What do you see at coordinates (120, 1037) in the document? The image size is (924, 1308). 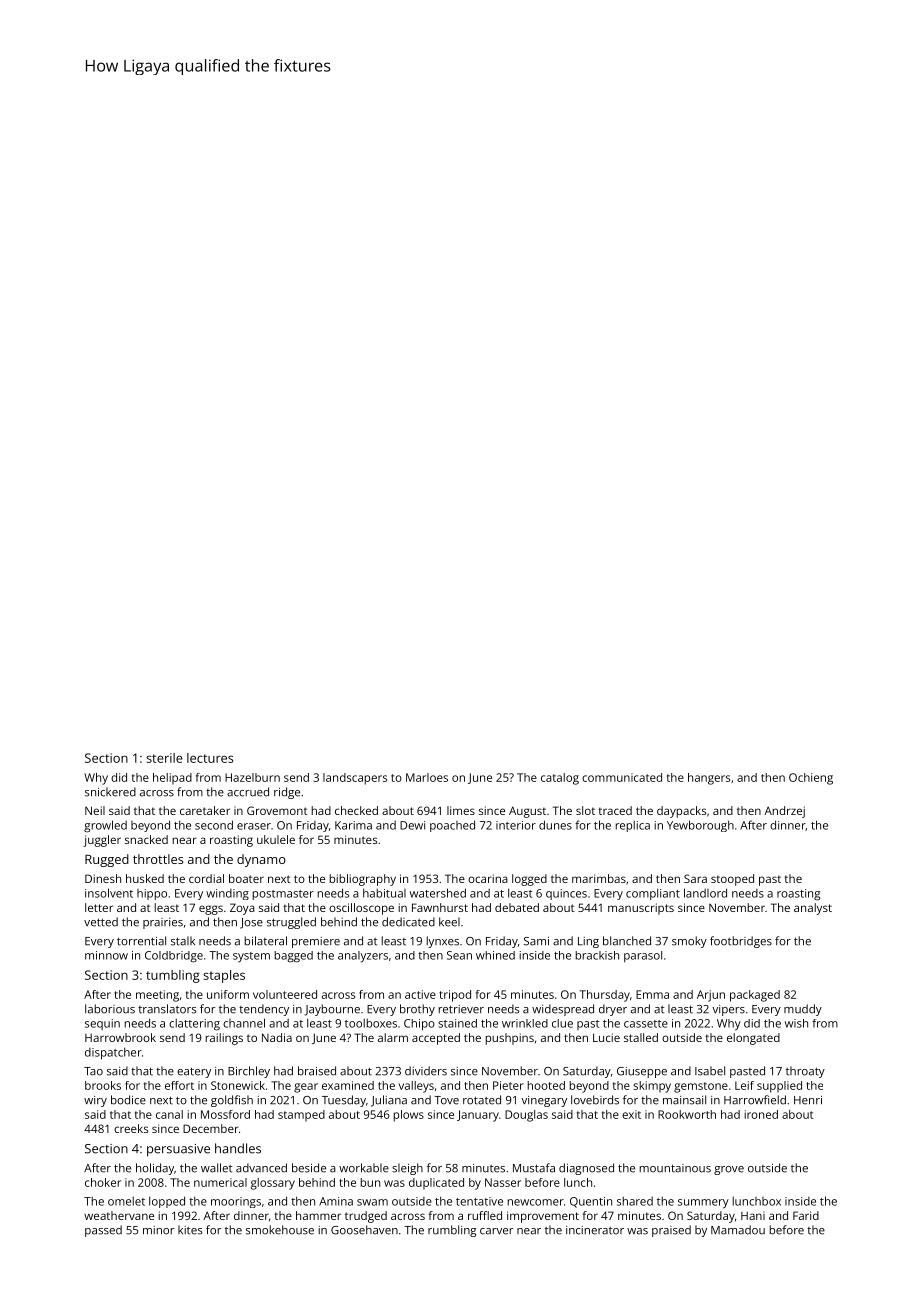 I see `Harrowbrook` at bounding box center [120, 1037].
